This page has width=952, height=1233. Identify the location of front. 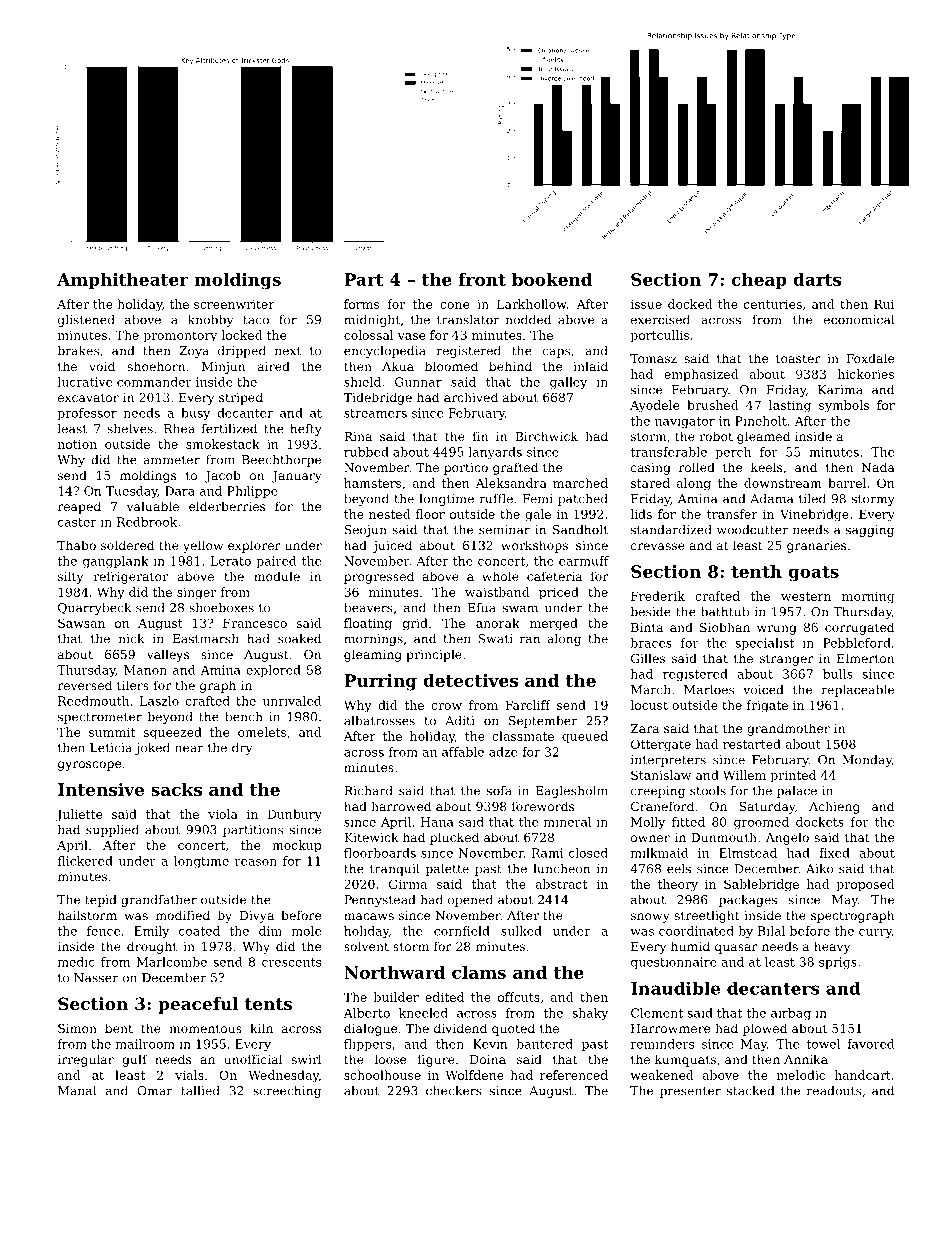
(482, 279).
